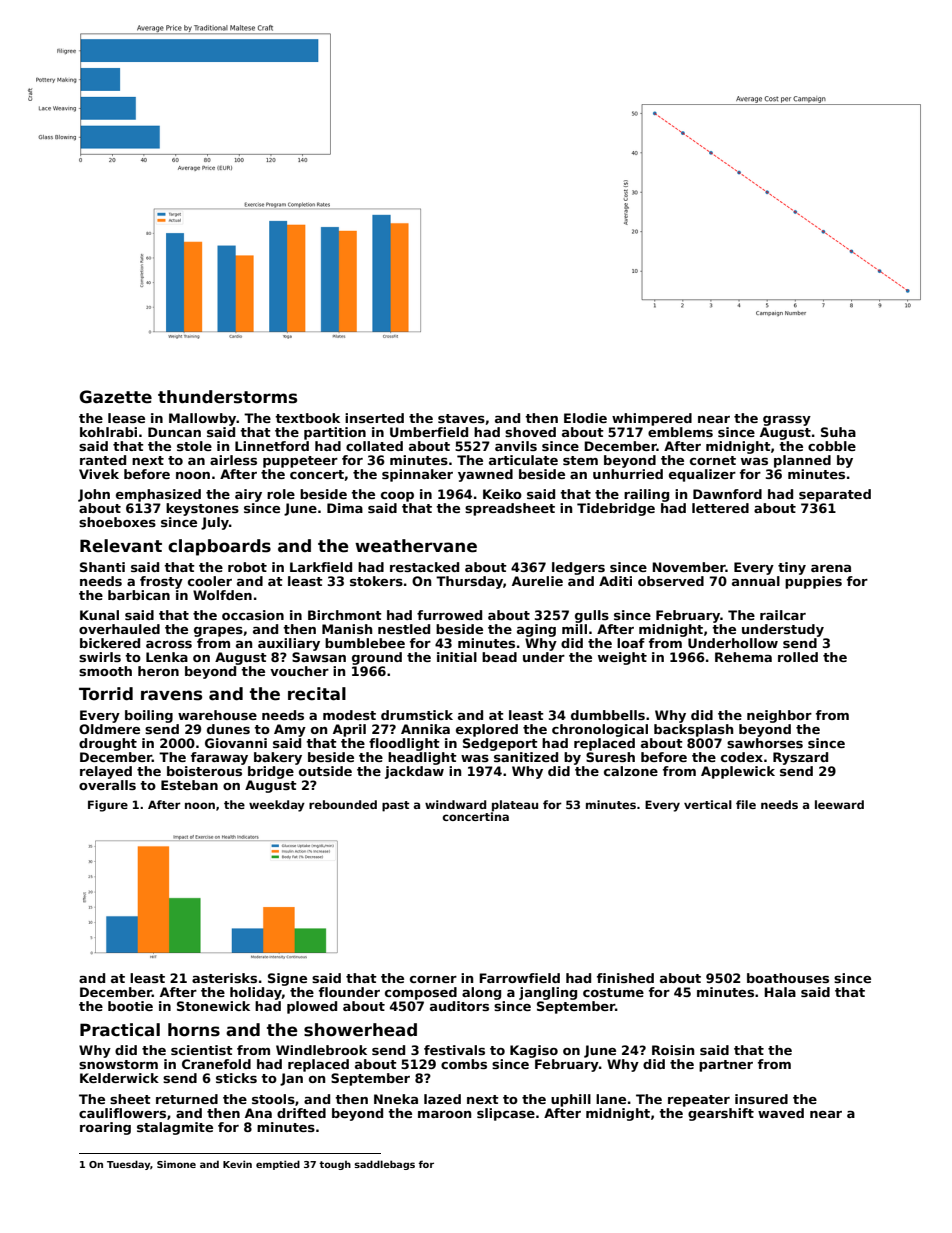  I want to click on inserted, so click(374, 418).
